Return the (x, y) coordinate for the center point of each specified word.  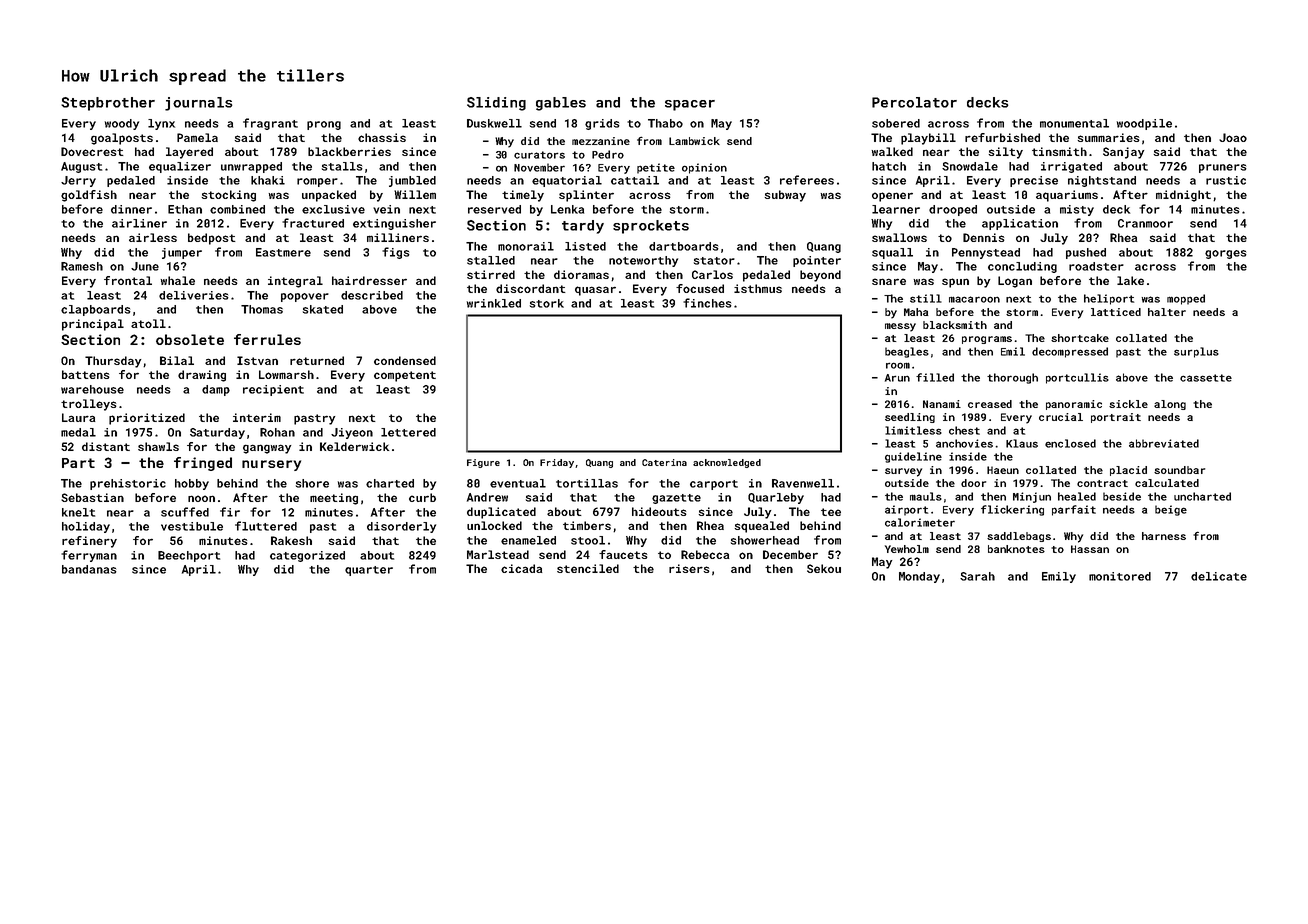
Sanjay (1123, 153)
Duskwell (494, 123)
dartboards (684, 246)
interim (257, 417)
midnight (1183, 196)
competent (405, 376)
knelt (78, 512)
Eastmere (283, 252)
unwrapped (251, 167)
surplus (1196, 352)
